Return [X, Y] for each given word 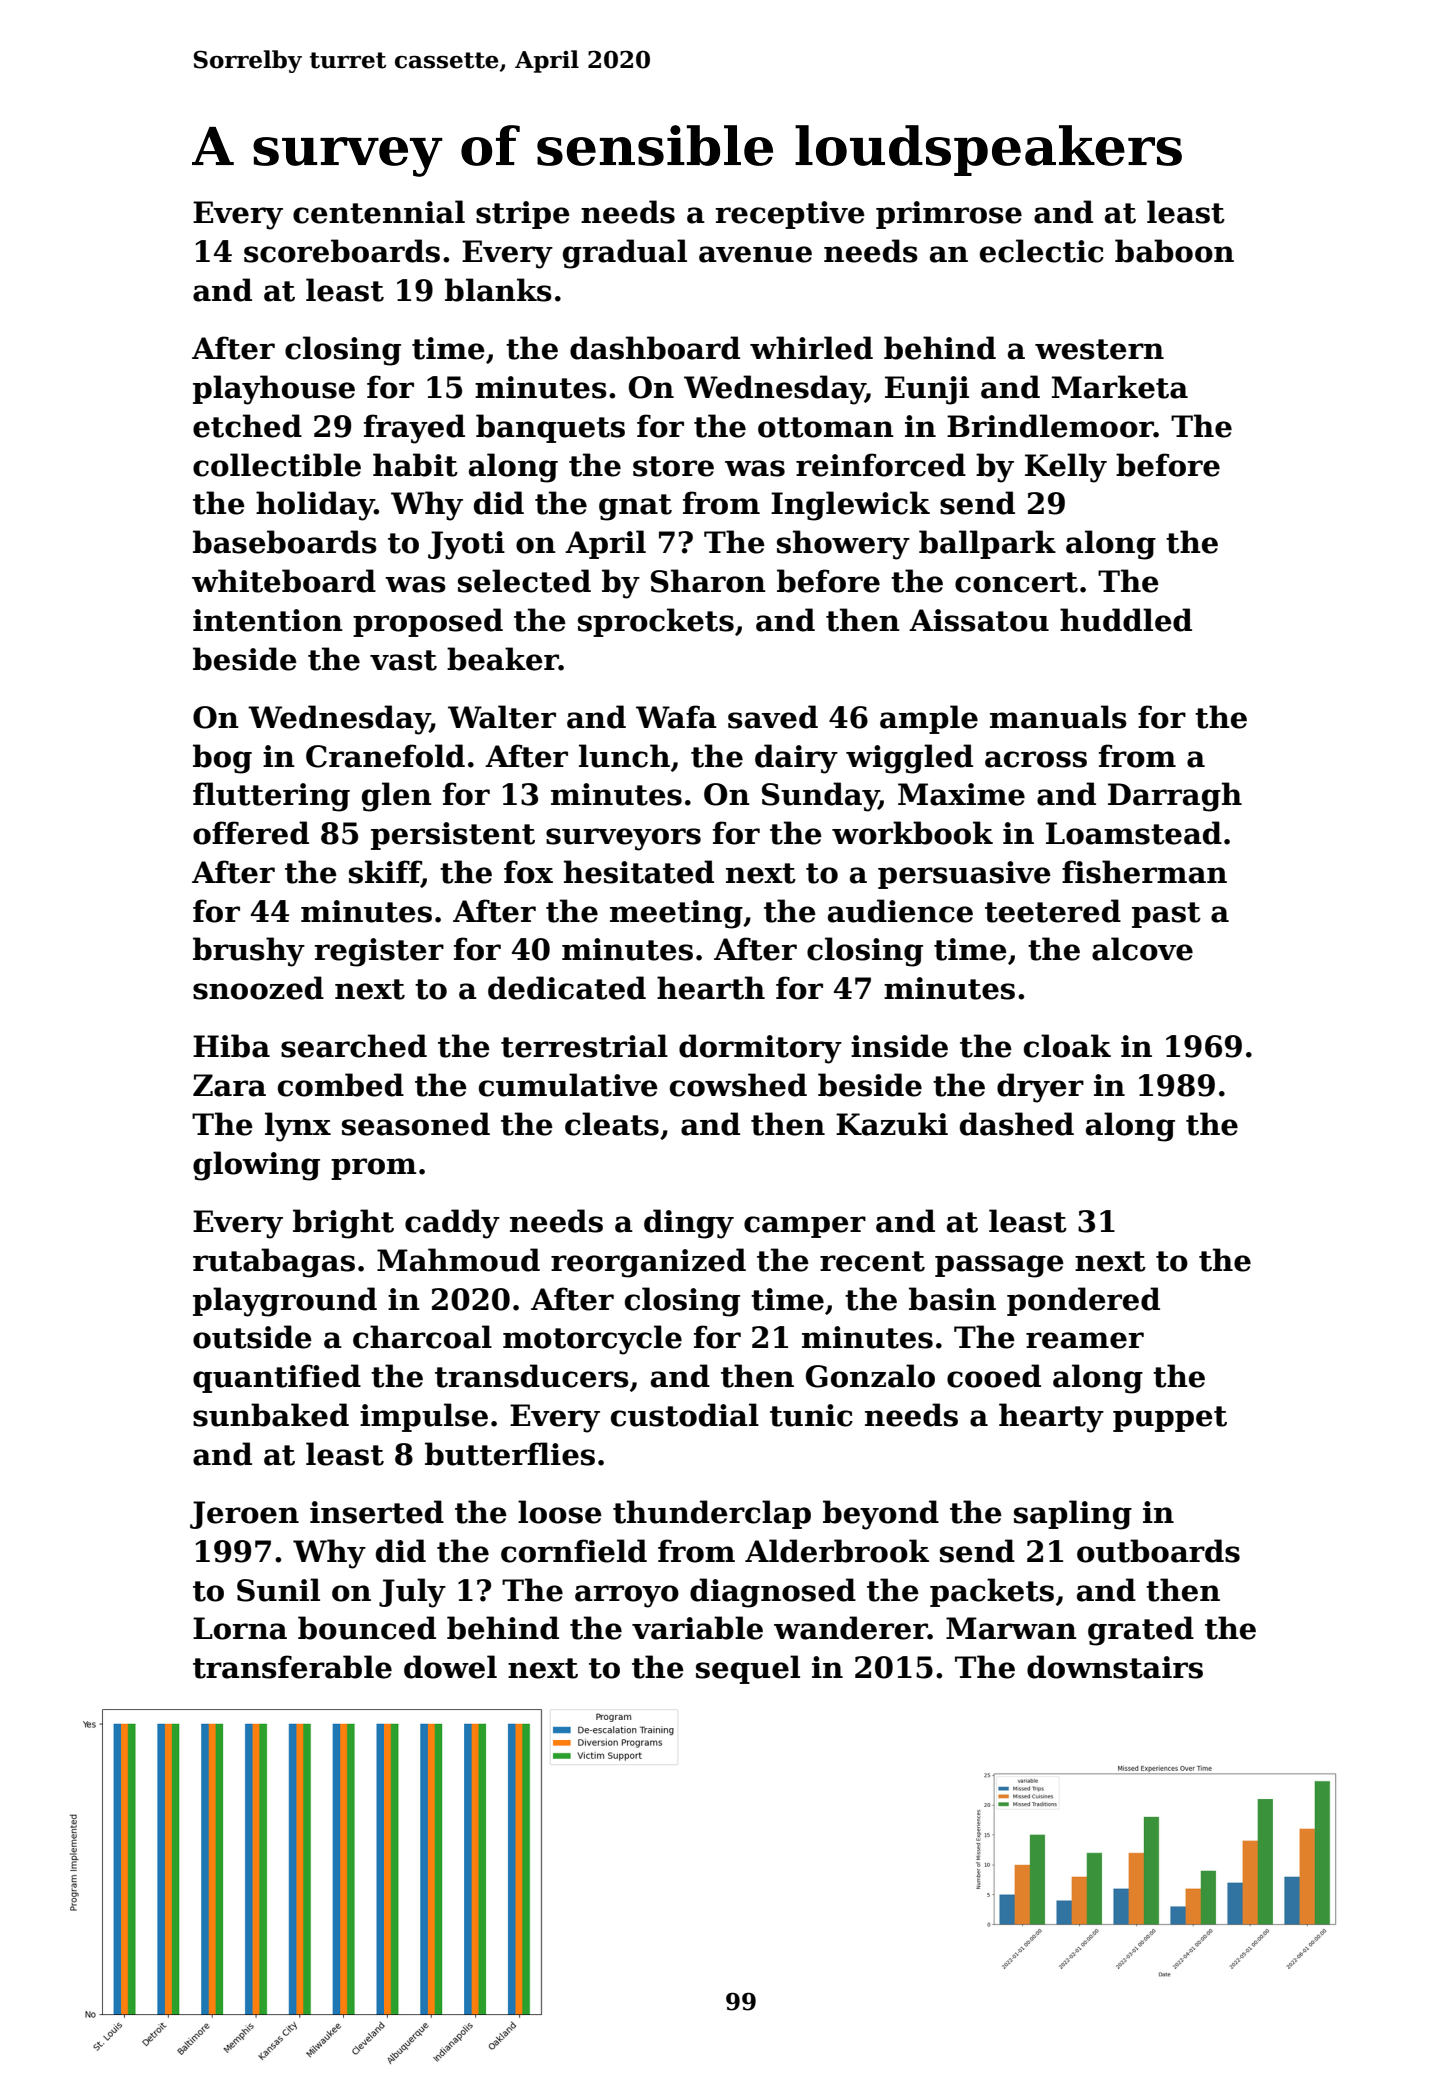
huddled [1126, 620]
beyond [881, 1515]
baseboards [285, 542]
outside [252, 1337]
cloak [1067, 1046]
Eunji [927, 390]
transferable [292, 1667]
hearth [711, 988]
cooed [994, 1376]
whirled [811, 348]
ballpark [987, 544]
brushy [249, 952]
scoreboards [342, 251]
